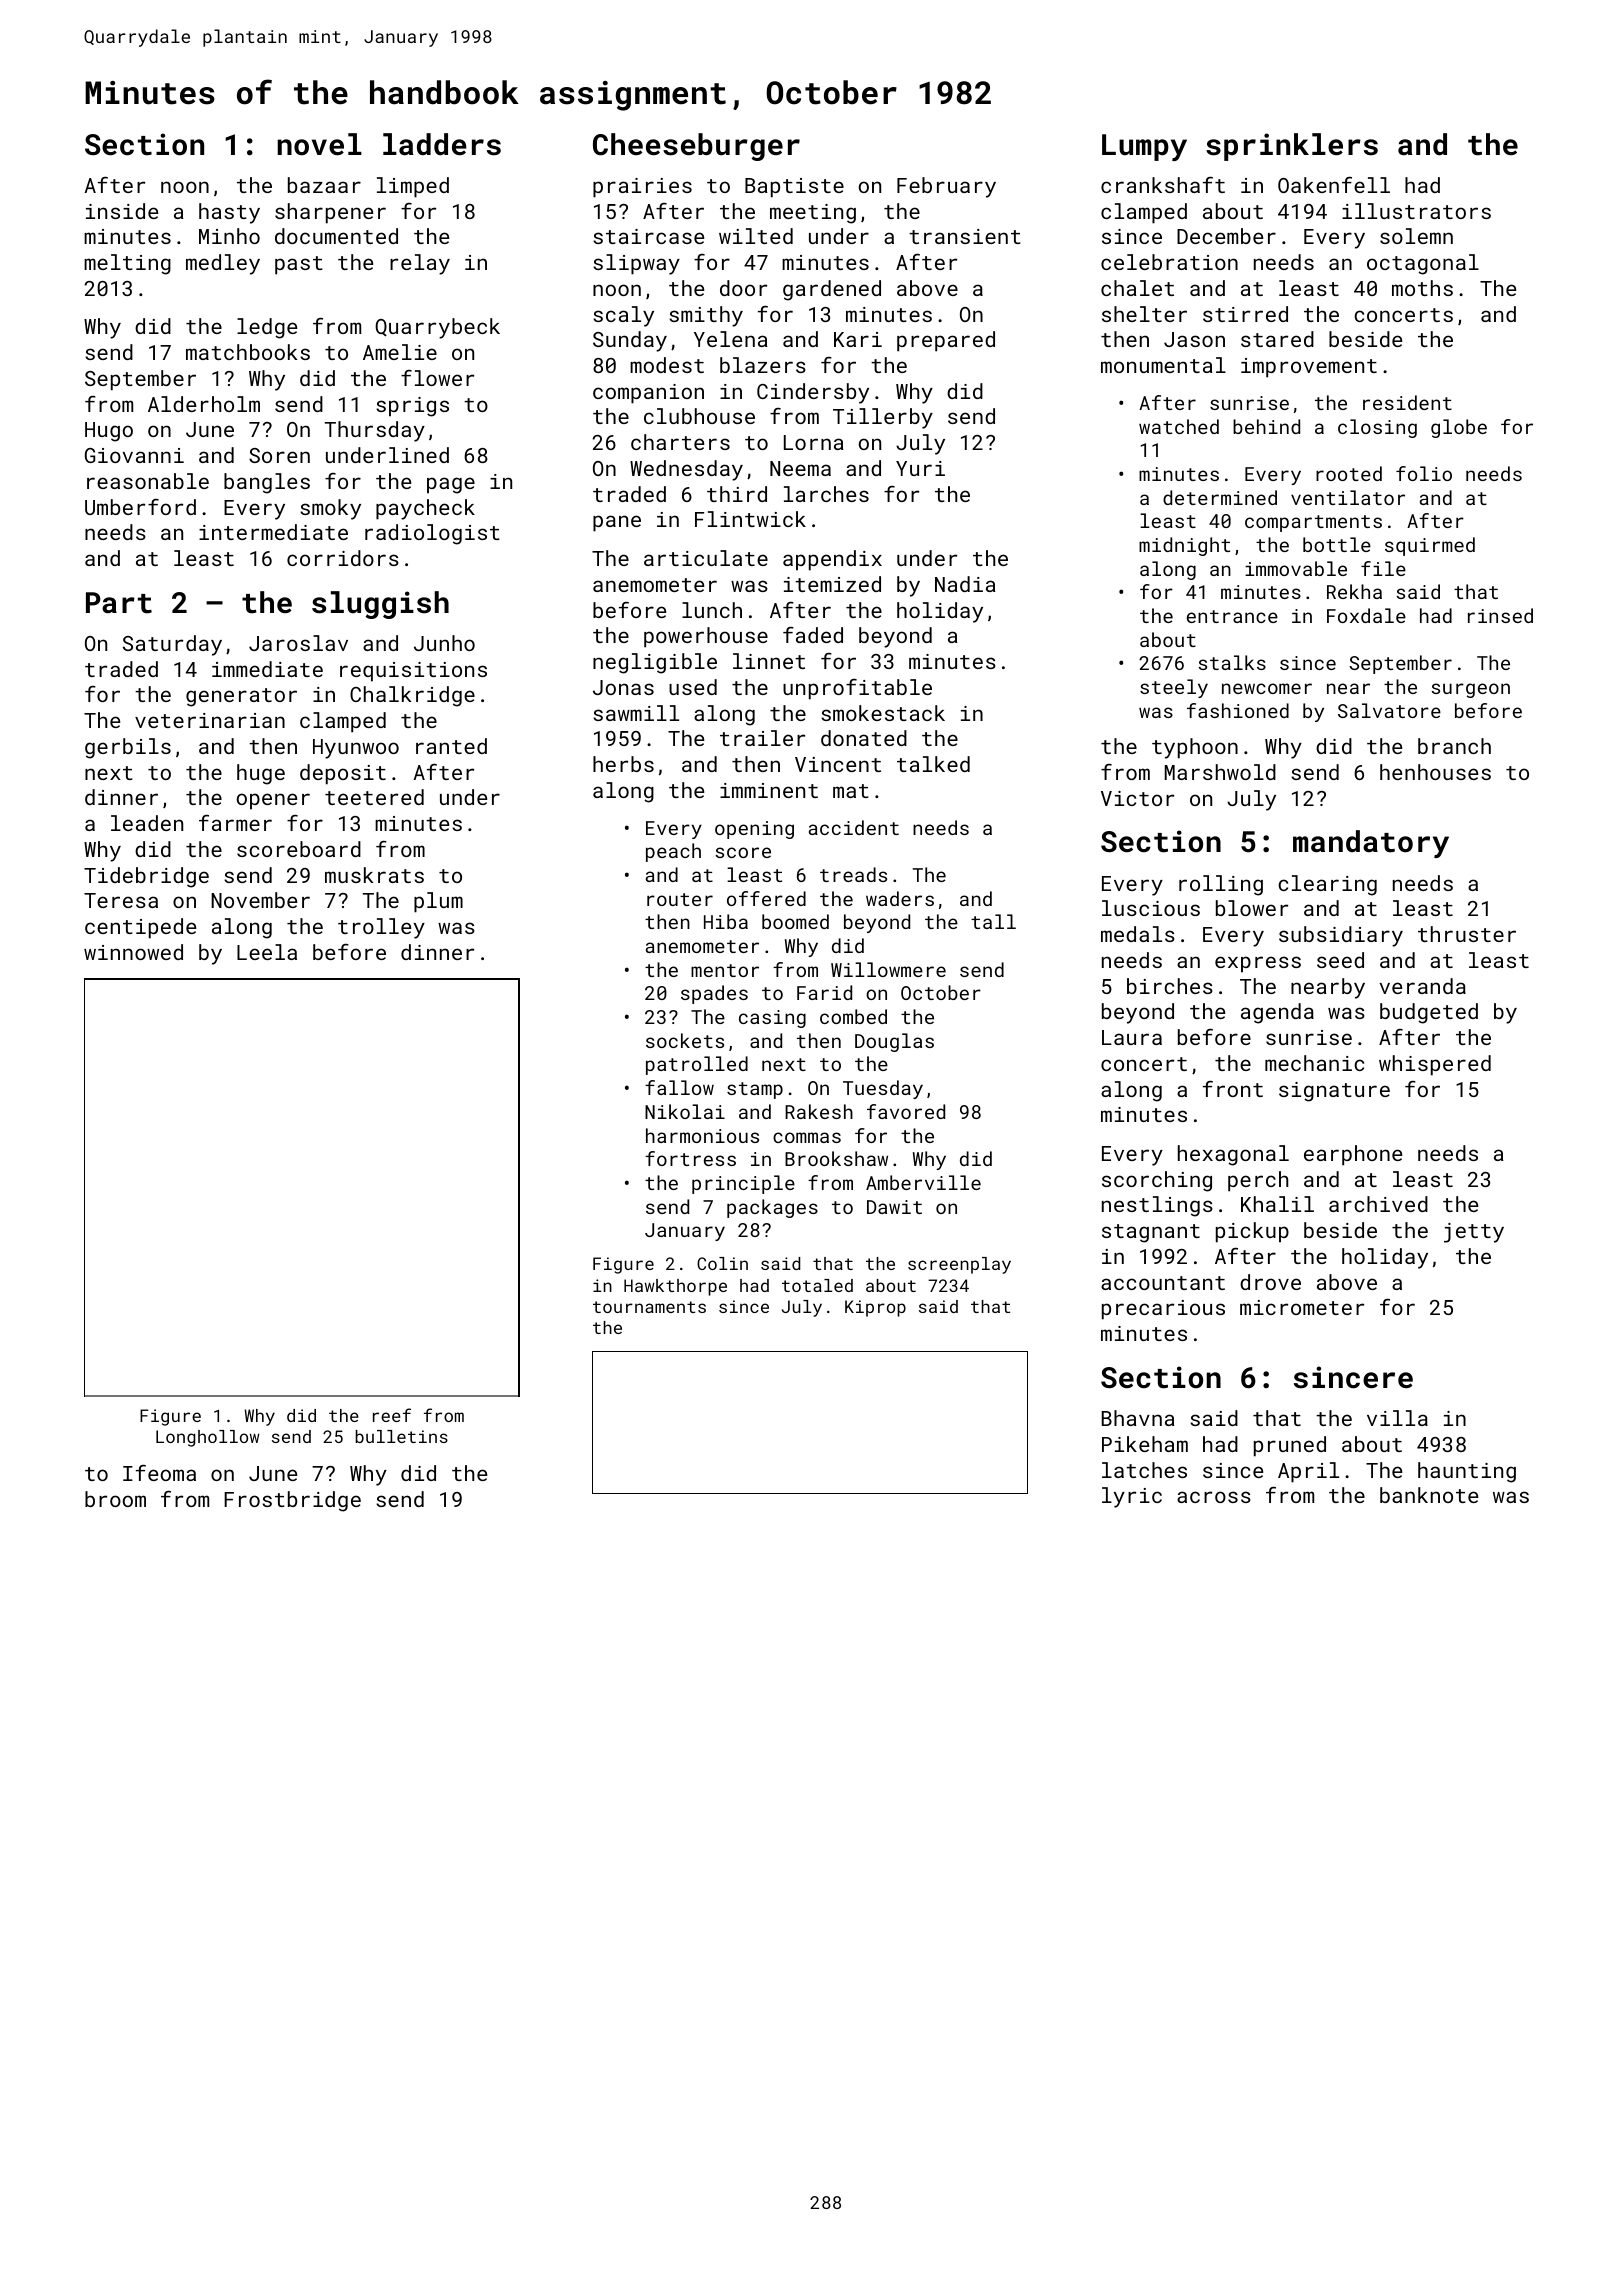  I want to click on Umberford, so click(140, 507).
